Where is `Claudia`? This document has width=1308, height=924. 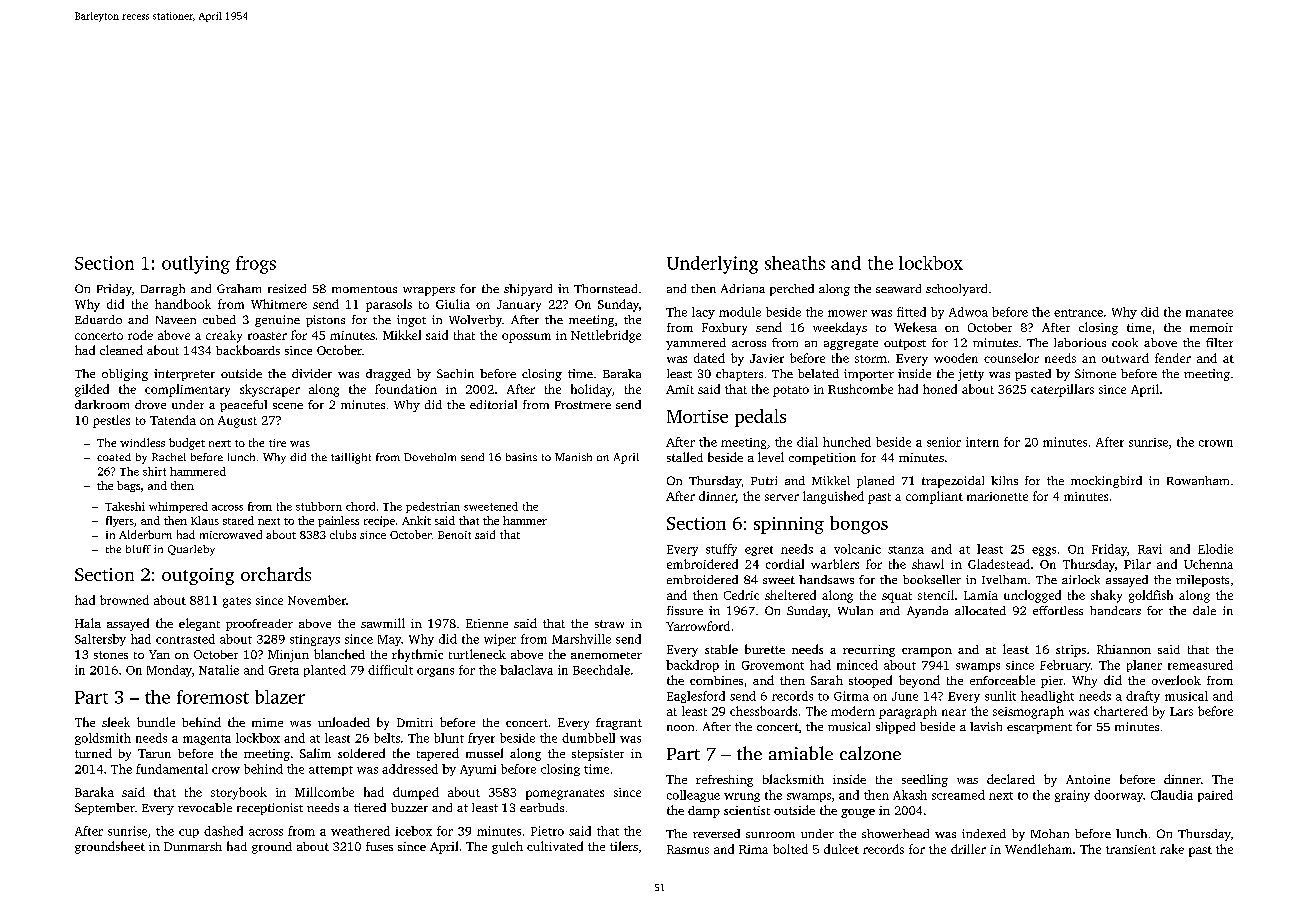 Claudia is located at coordinates (1172, 795).
